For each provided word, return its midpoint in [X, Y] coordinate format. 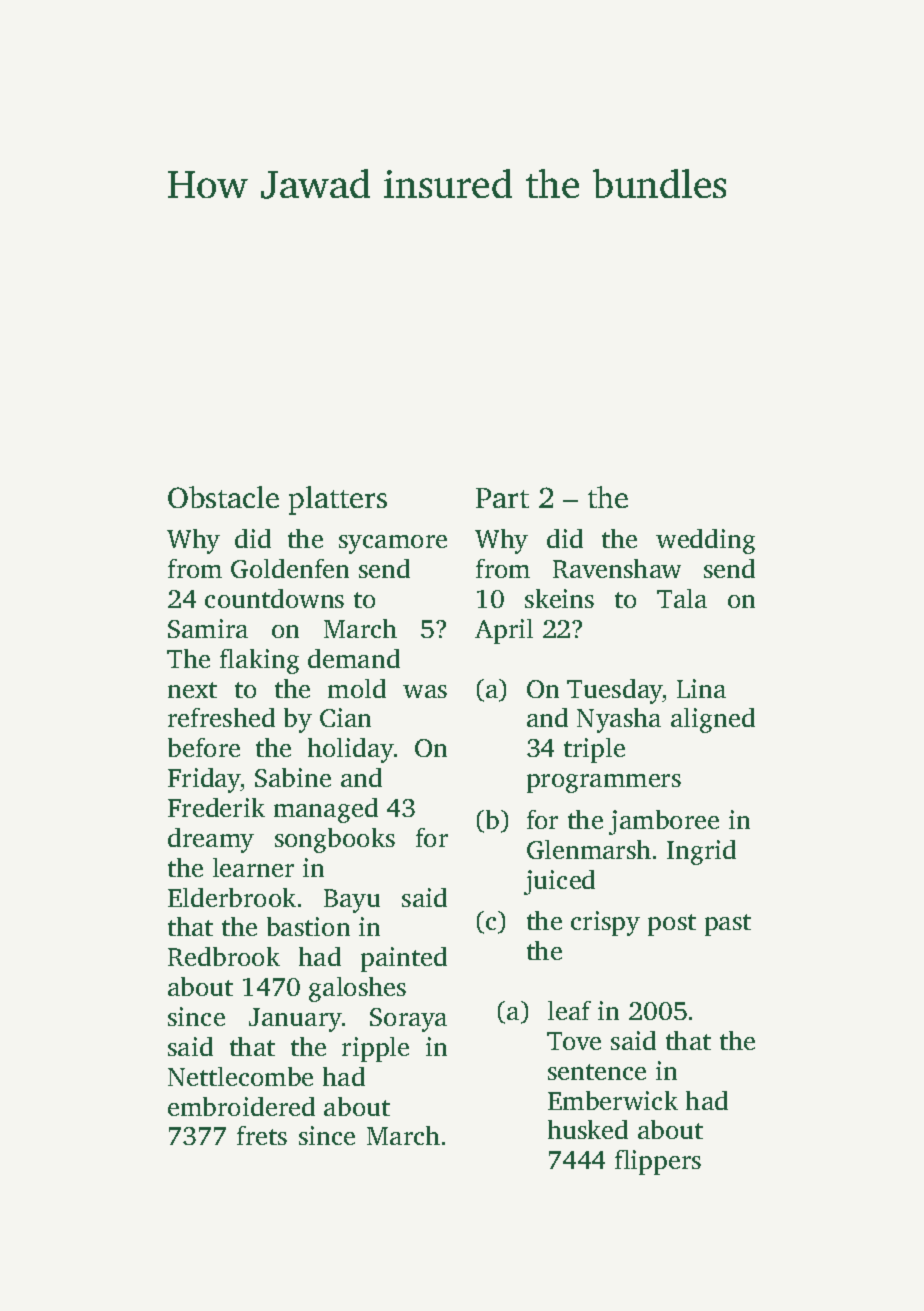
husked [588, 1129]
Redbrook [224, 956]
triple [594, 750]
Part [502, 498]
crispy [605, 923]
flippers [658, 1162]
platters [338, 500]
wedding [705, 541]
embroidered [241, 1106]
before [204, 747]
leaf [569, 1010]
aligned [713, 720]
